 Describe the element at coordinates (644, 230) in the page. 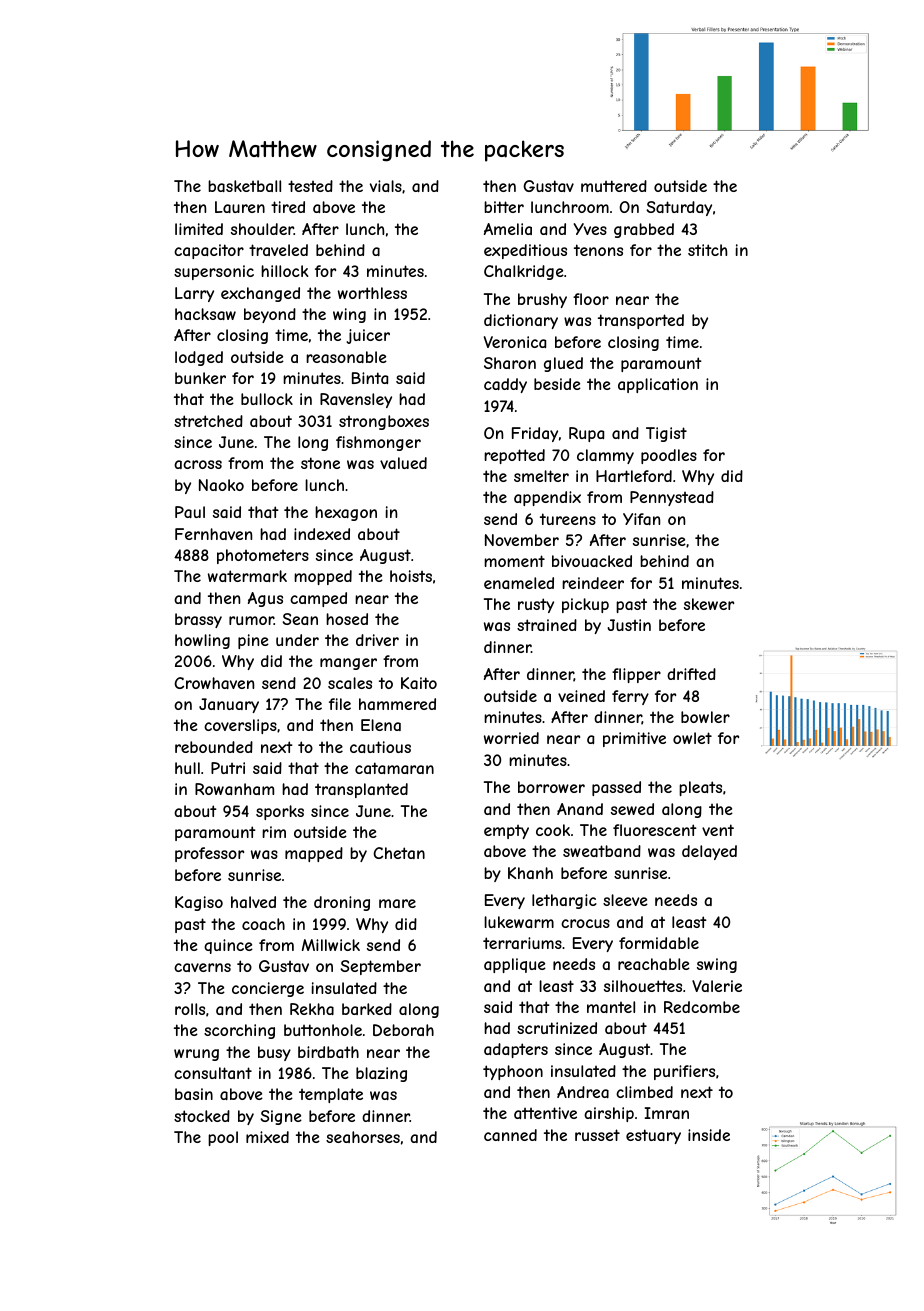

I see `grabbed` at that location.
